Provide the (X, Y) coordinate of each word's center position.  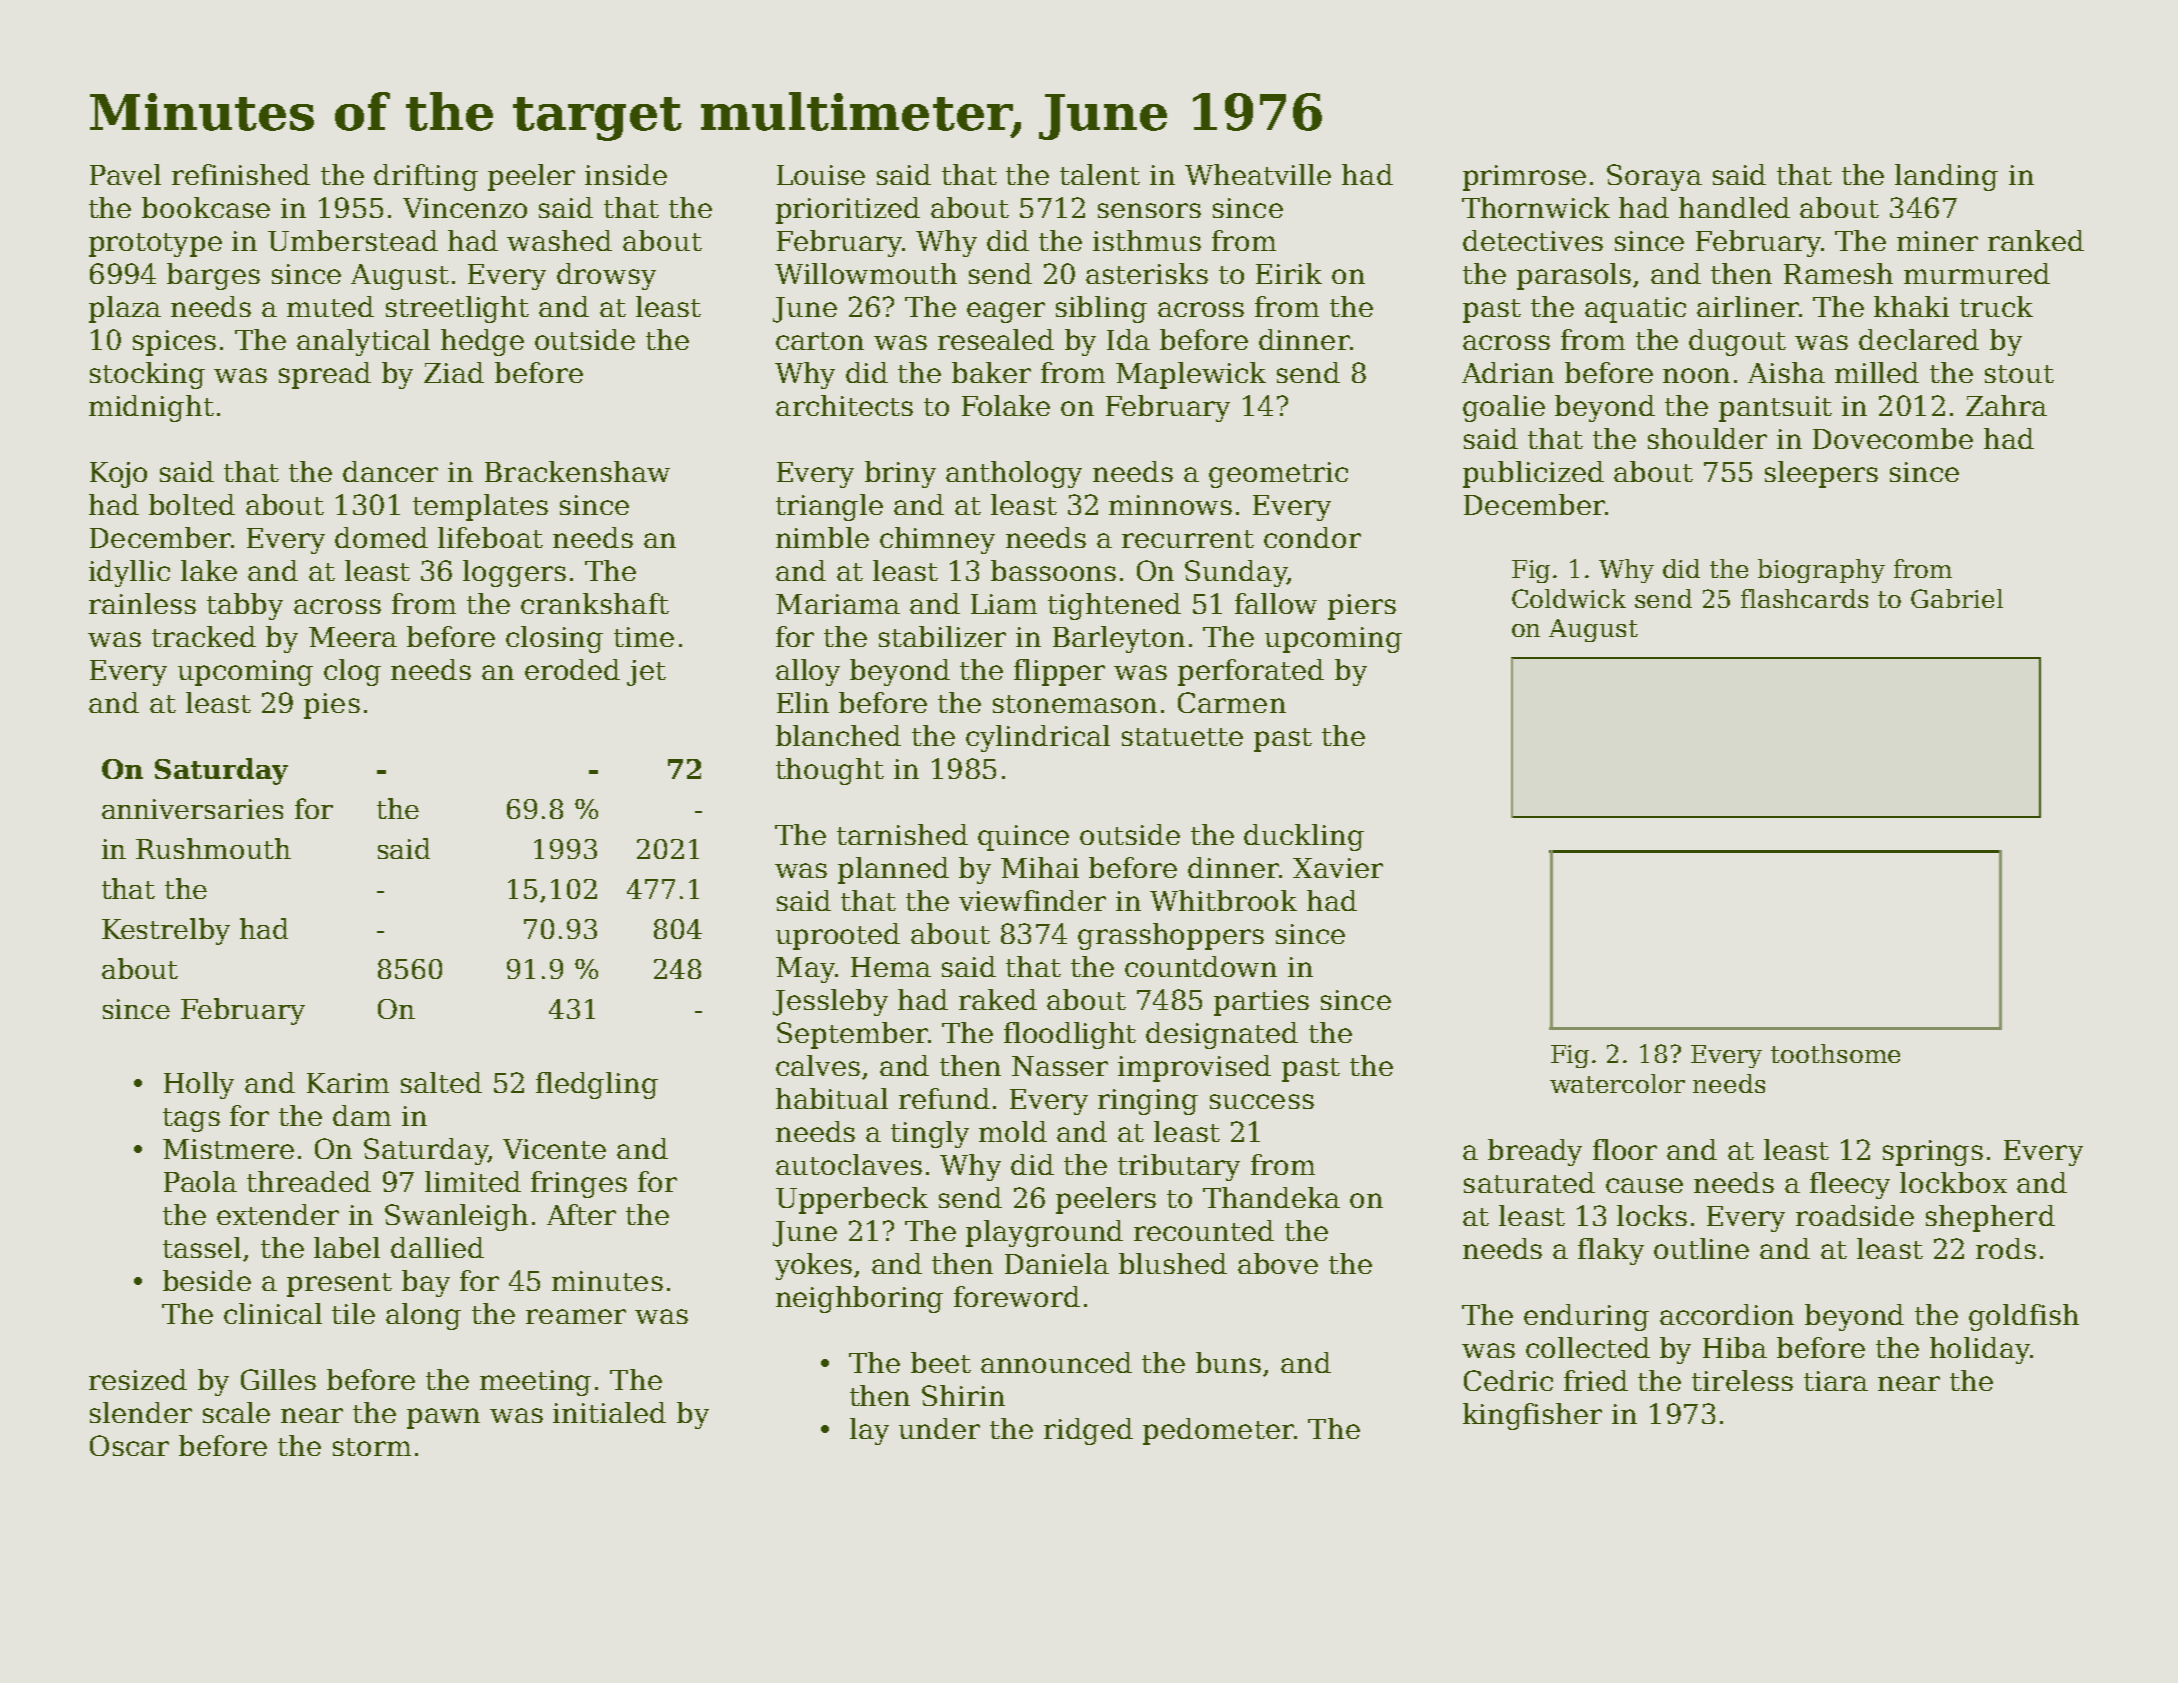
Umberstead (353, 240)
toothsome (1835, 1053)
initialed (609, 1412)
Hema (891, 967)
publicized (1533, 474)
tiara (1836, 1381)
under (939, 1428)
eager (1006, 312)
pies (332, 706)
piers (1362, 607)
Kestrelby (166, 931)
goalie (1504, 408)
